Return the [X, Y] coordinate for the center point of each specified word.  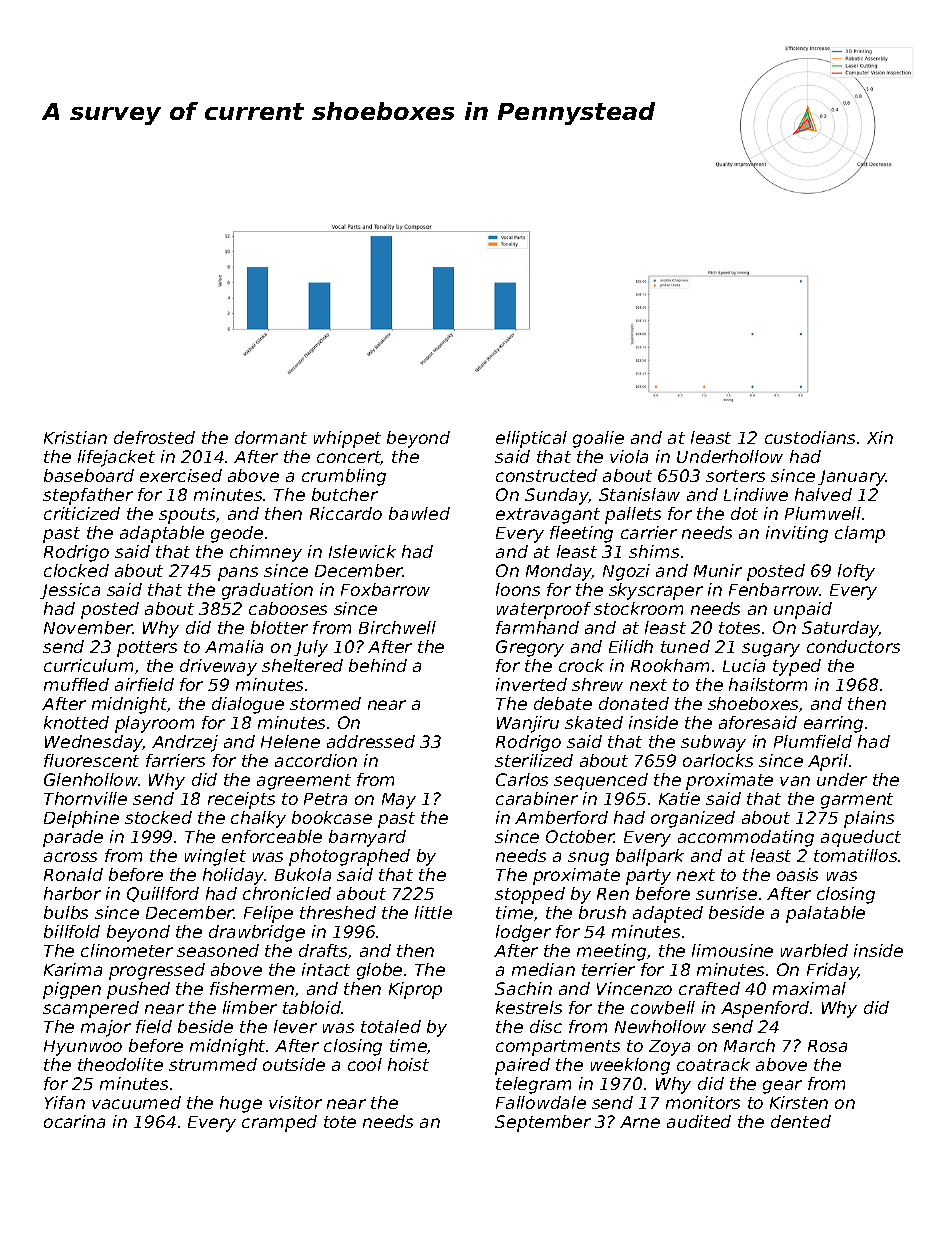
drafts [323, 950]
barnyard [367, 838]
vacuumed [136, 1102]
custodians [810, 437]
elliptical [531, 439]
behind [378, 665]
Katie [679, 798]
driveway [218, 667]
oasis [797, 874]
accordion [316, 760]
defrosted [154, 437]
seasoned [218, 950]
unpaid [803, 610]
